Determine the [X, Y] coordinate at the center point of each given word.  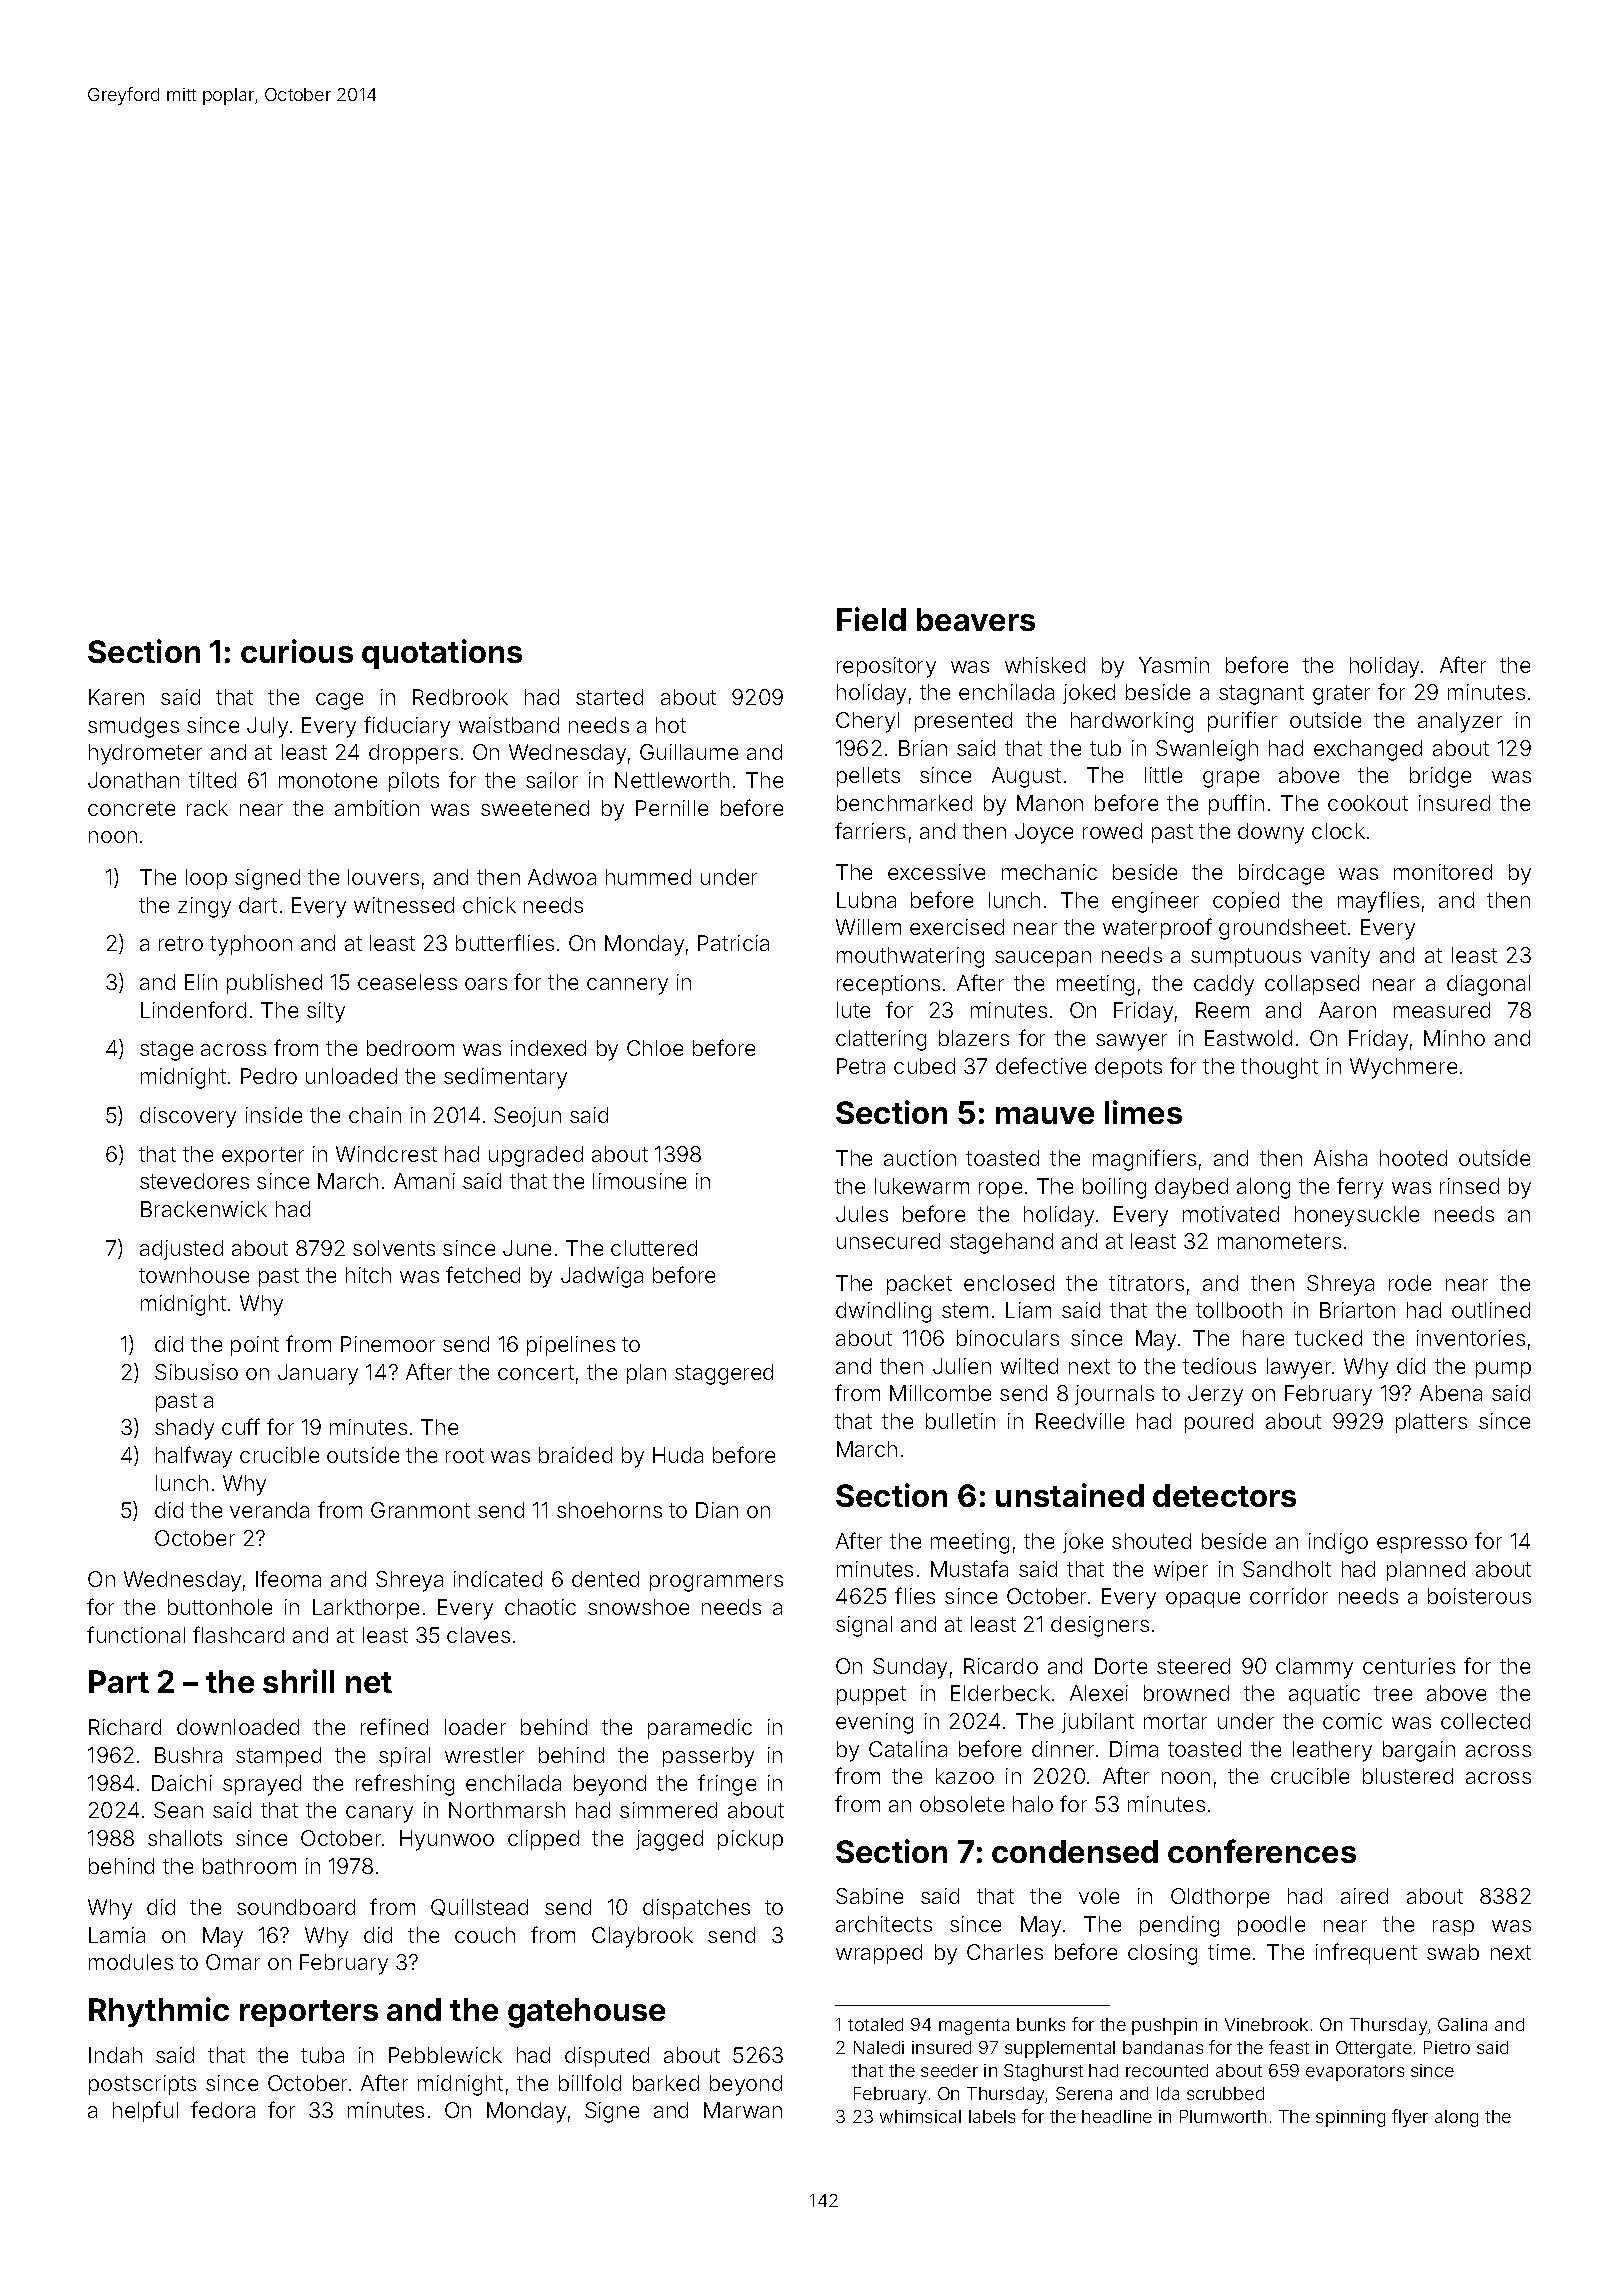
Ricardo [1001, 1666]
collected [1485, 1721]
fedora [223, 2109]
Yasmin [1174, 665]
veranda [269, 1510]
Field [871, 619]
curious [297, 651]
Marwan [743, 2110]
